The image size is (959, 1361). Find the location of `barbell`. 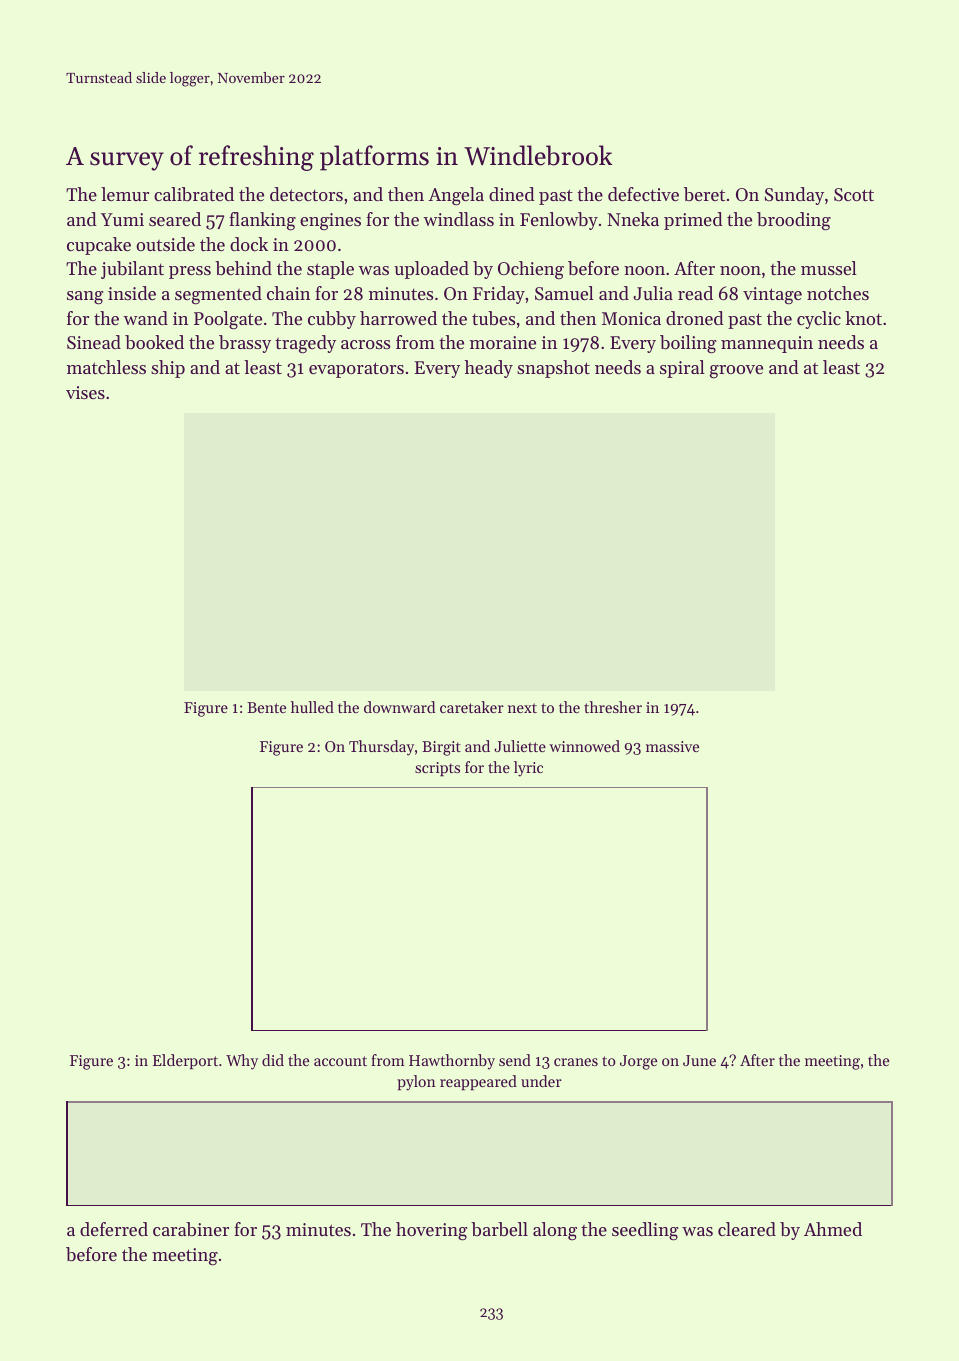

barbell is located at coordinates (499, 1229).
